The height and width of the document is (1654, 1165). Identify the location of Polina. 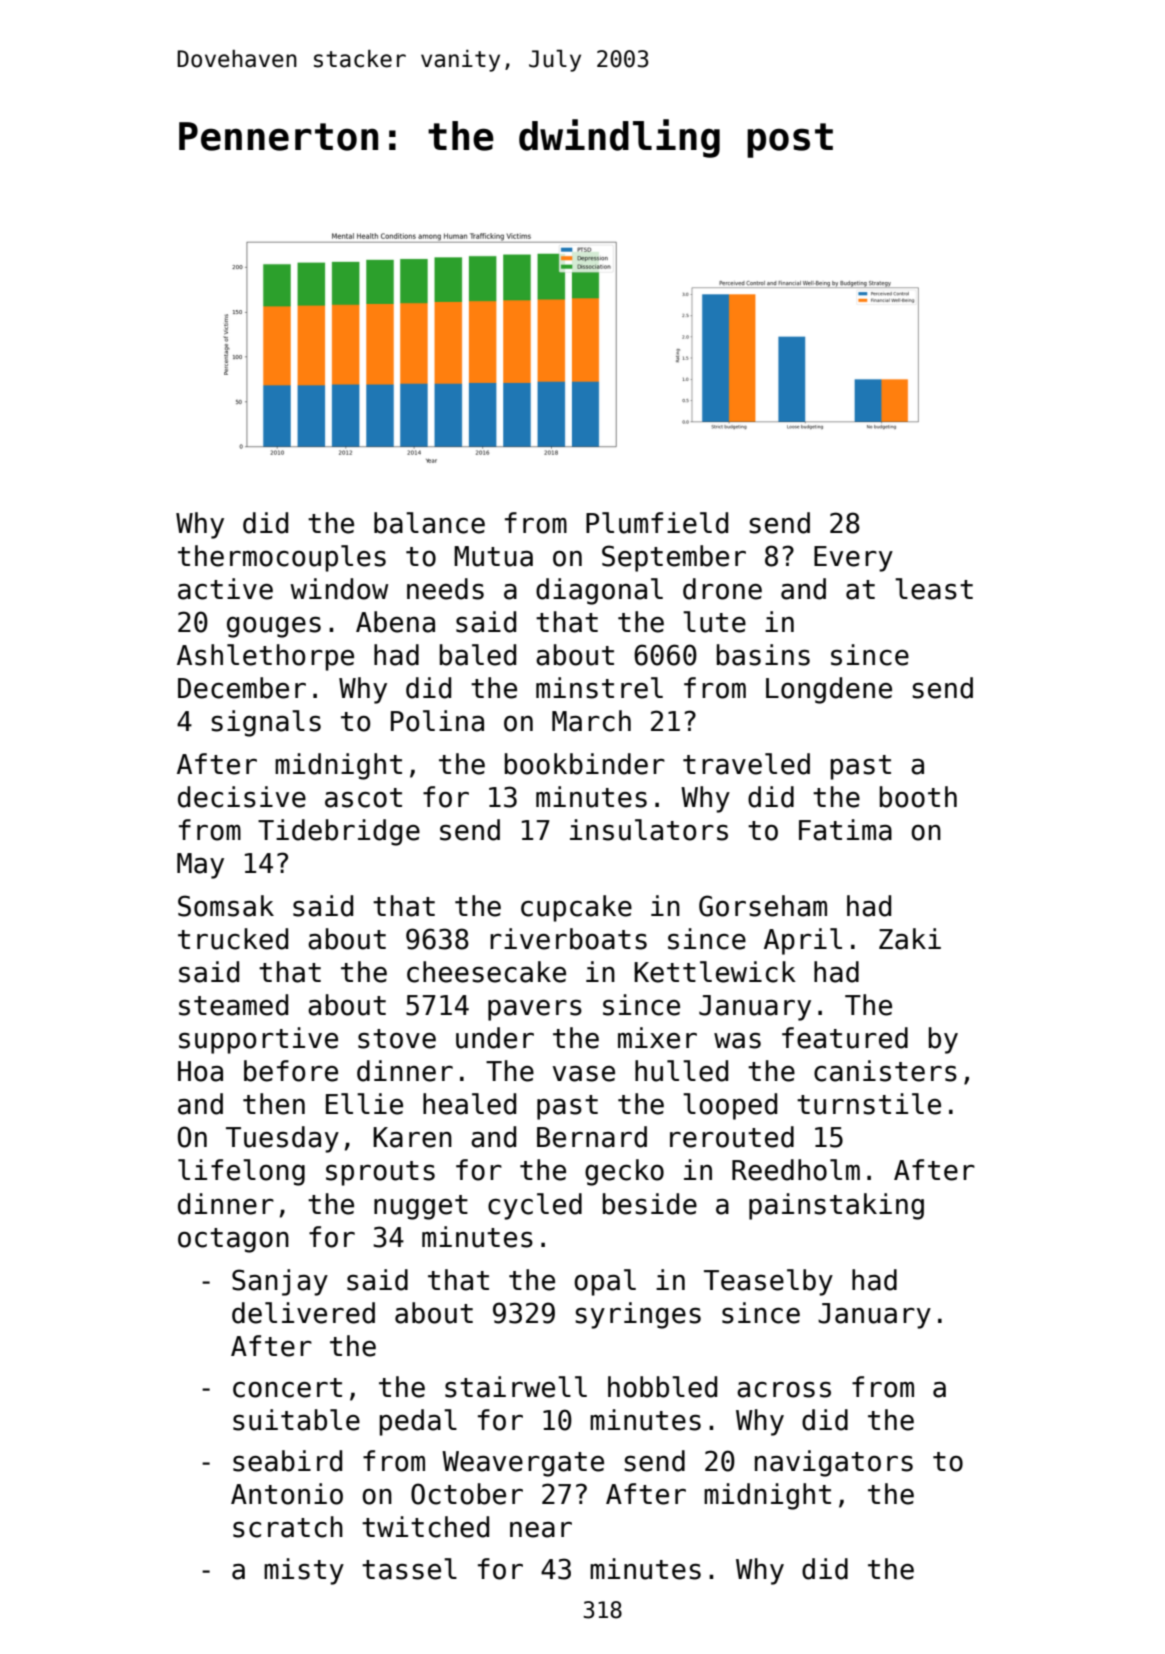
(437, 721).
